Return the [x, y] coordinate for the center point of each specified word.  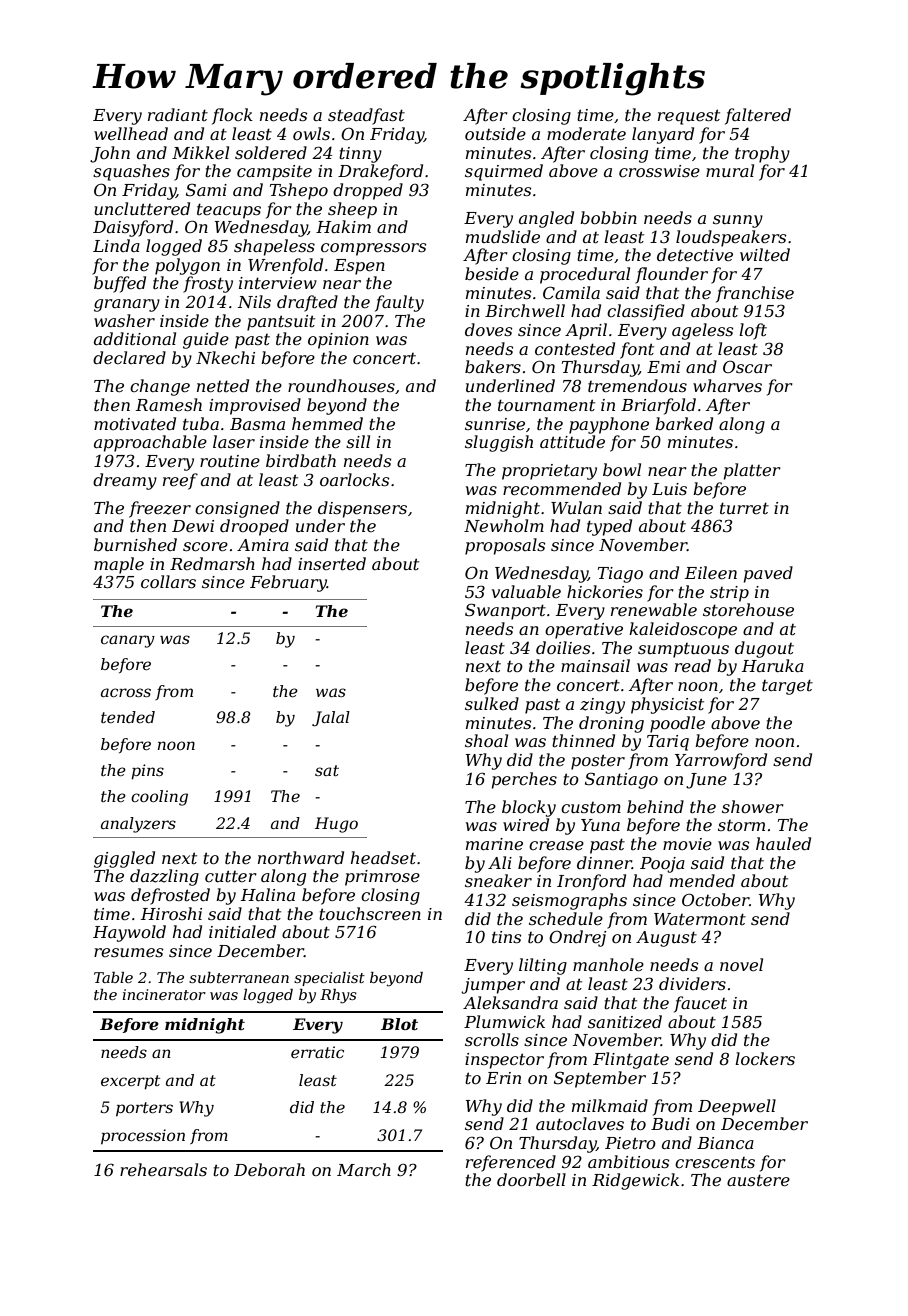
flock [232, 116]
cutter [231, 876]
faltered [758, 116]
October [715, 899]
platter [752, 471]
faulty [399, 303]
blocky [529, 808]
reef [180, 481]
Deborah [269, 1169]
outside [495, 133]
